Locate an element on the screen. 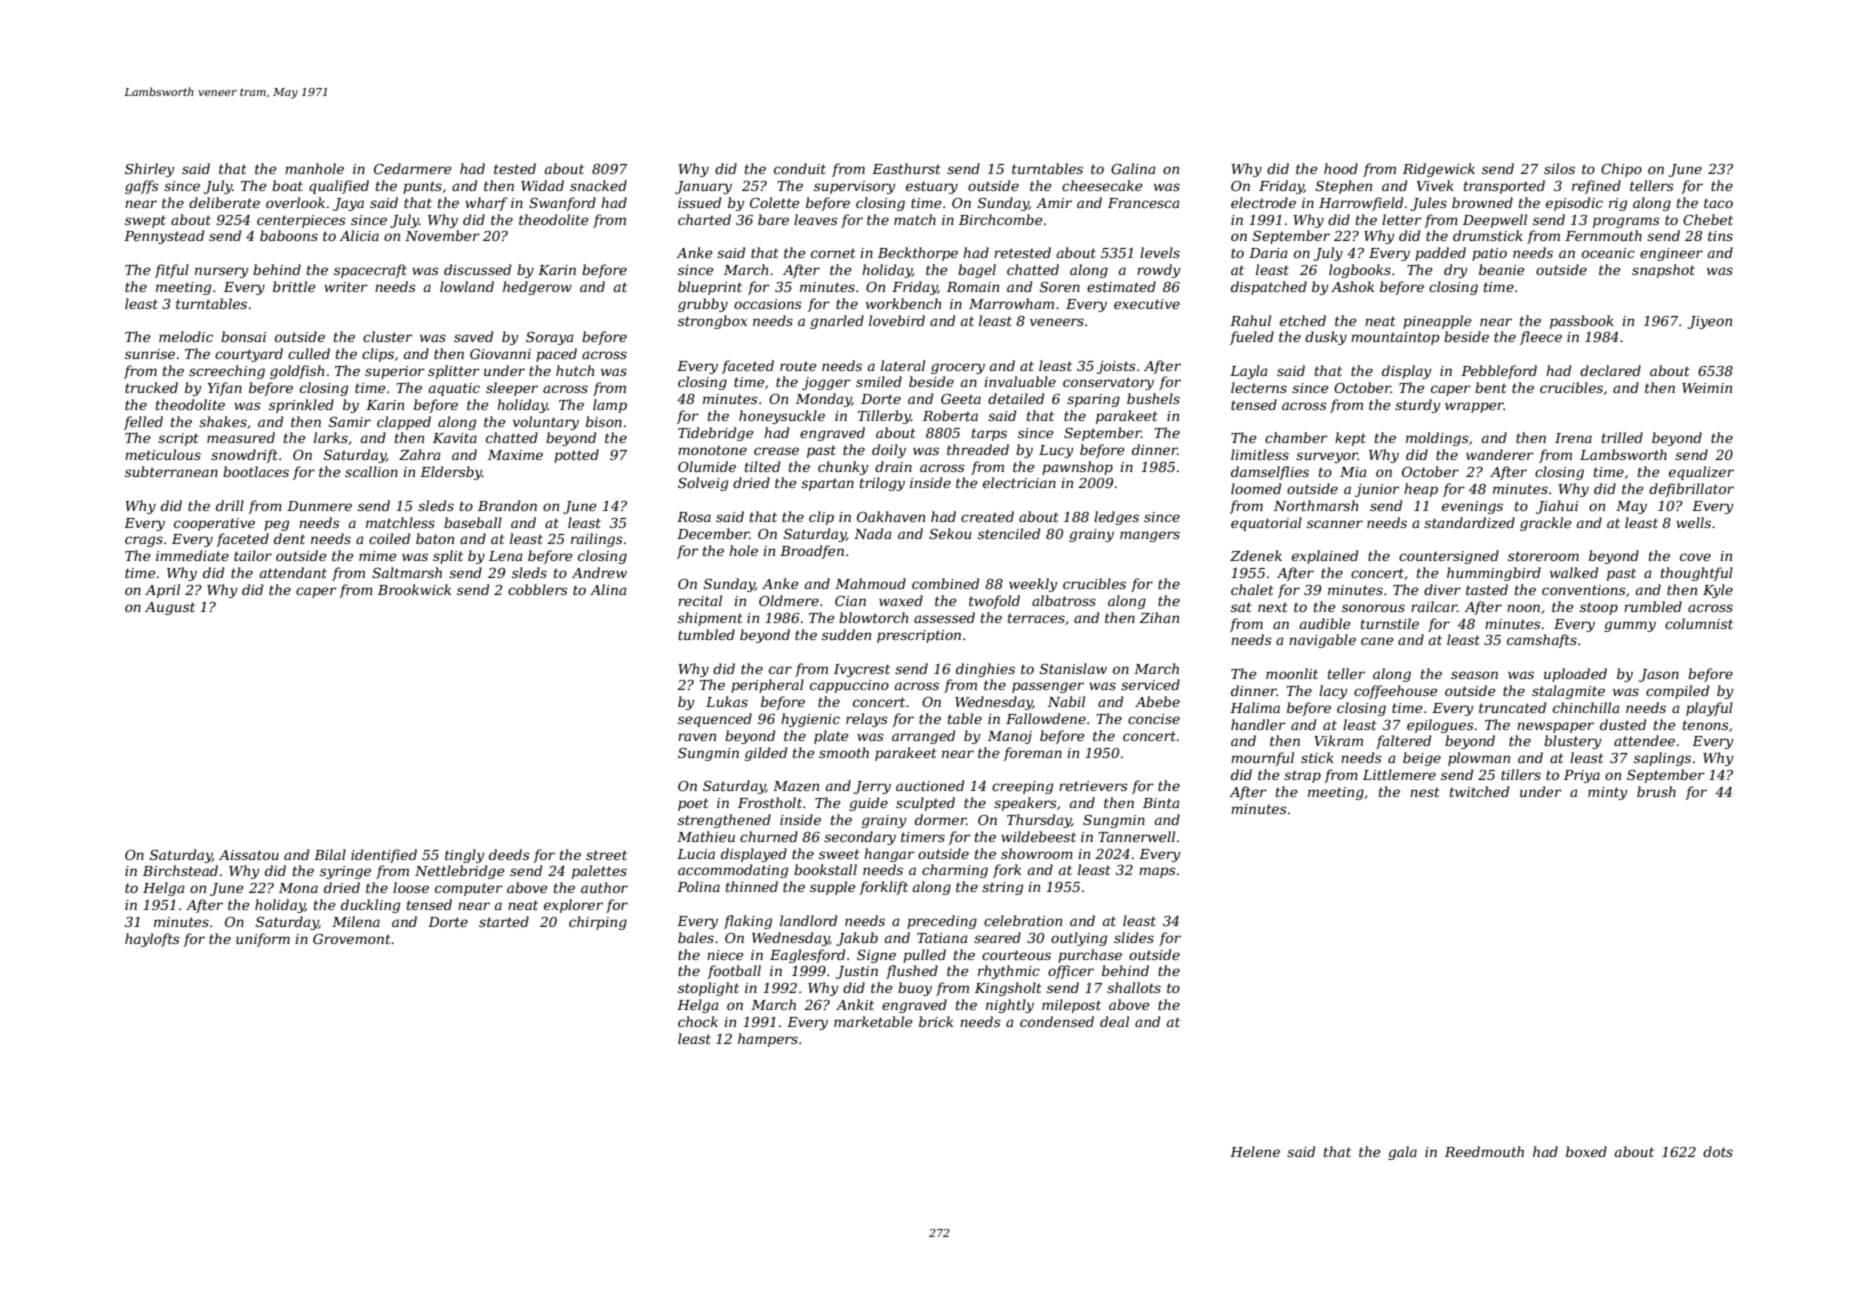 The height and width of the screenshot is (1314, 1858). chock is located at coordinates (698, 1021).
